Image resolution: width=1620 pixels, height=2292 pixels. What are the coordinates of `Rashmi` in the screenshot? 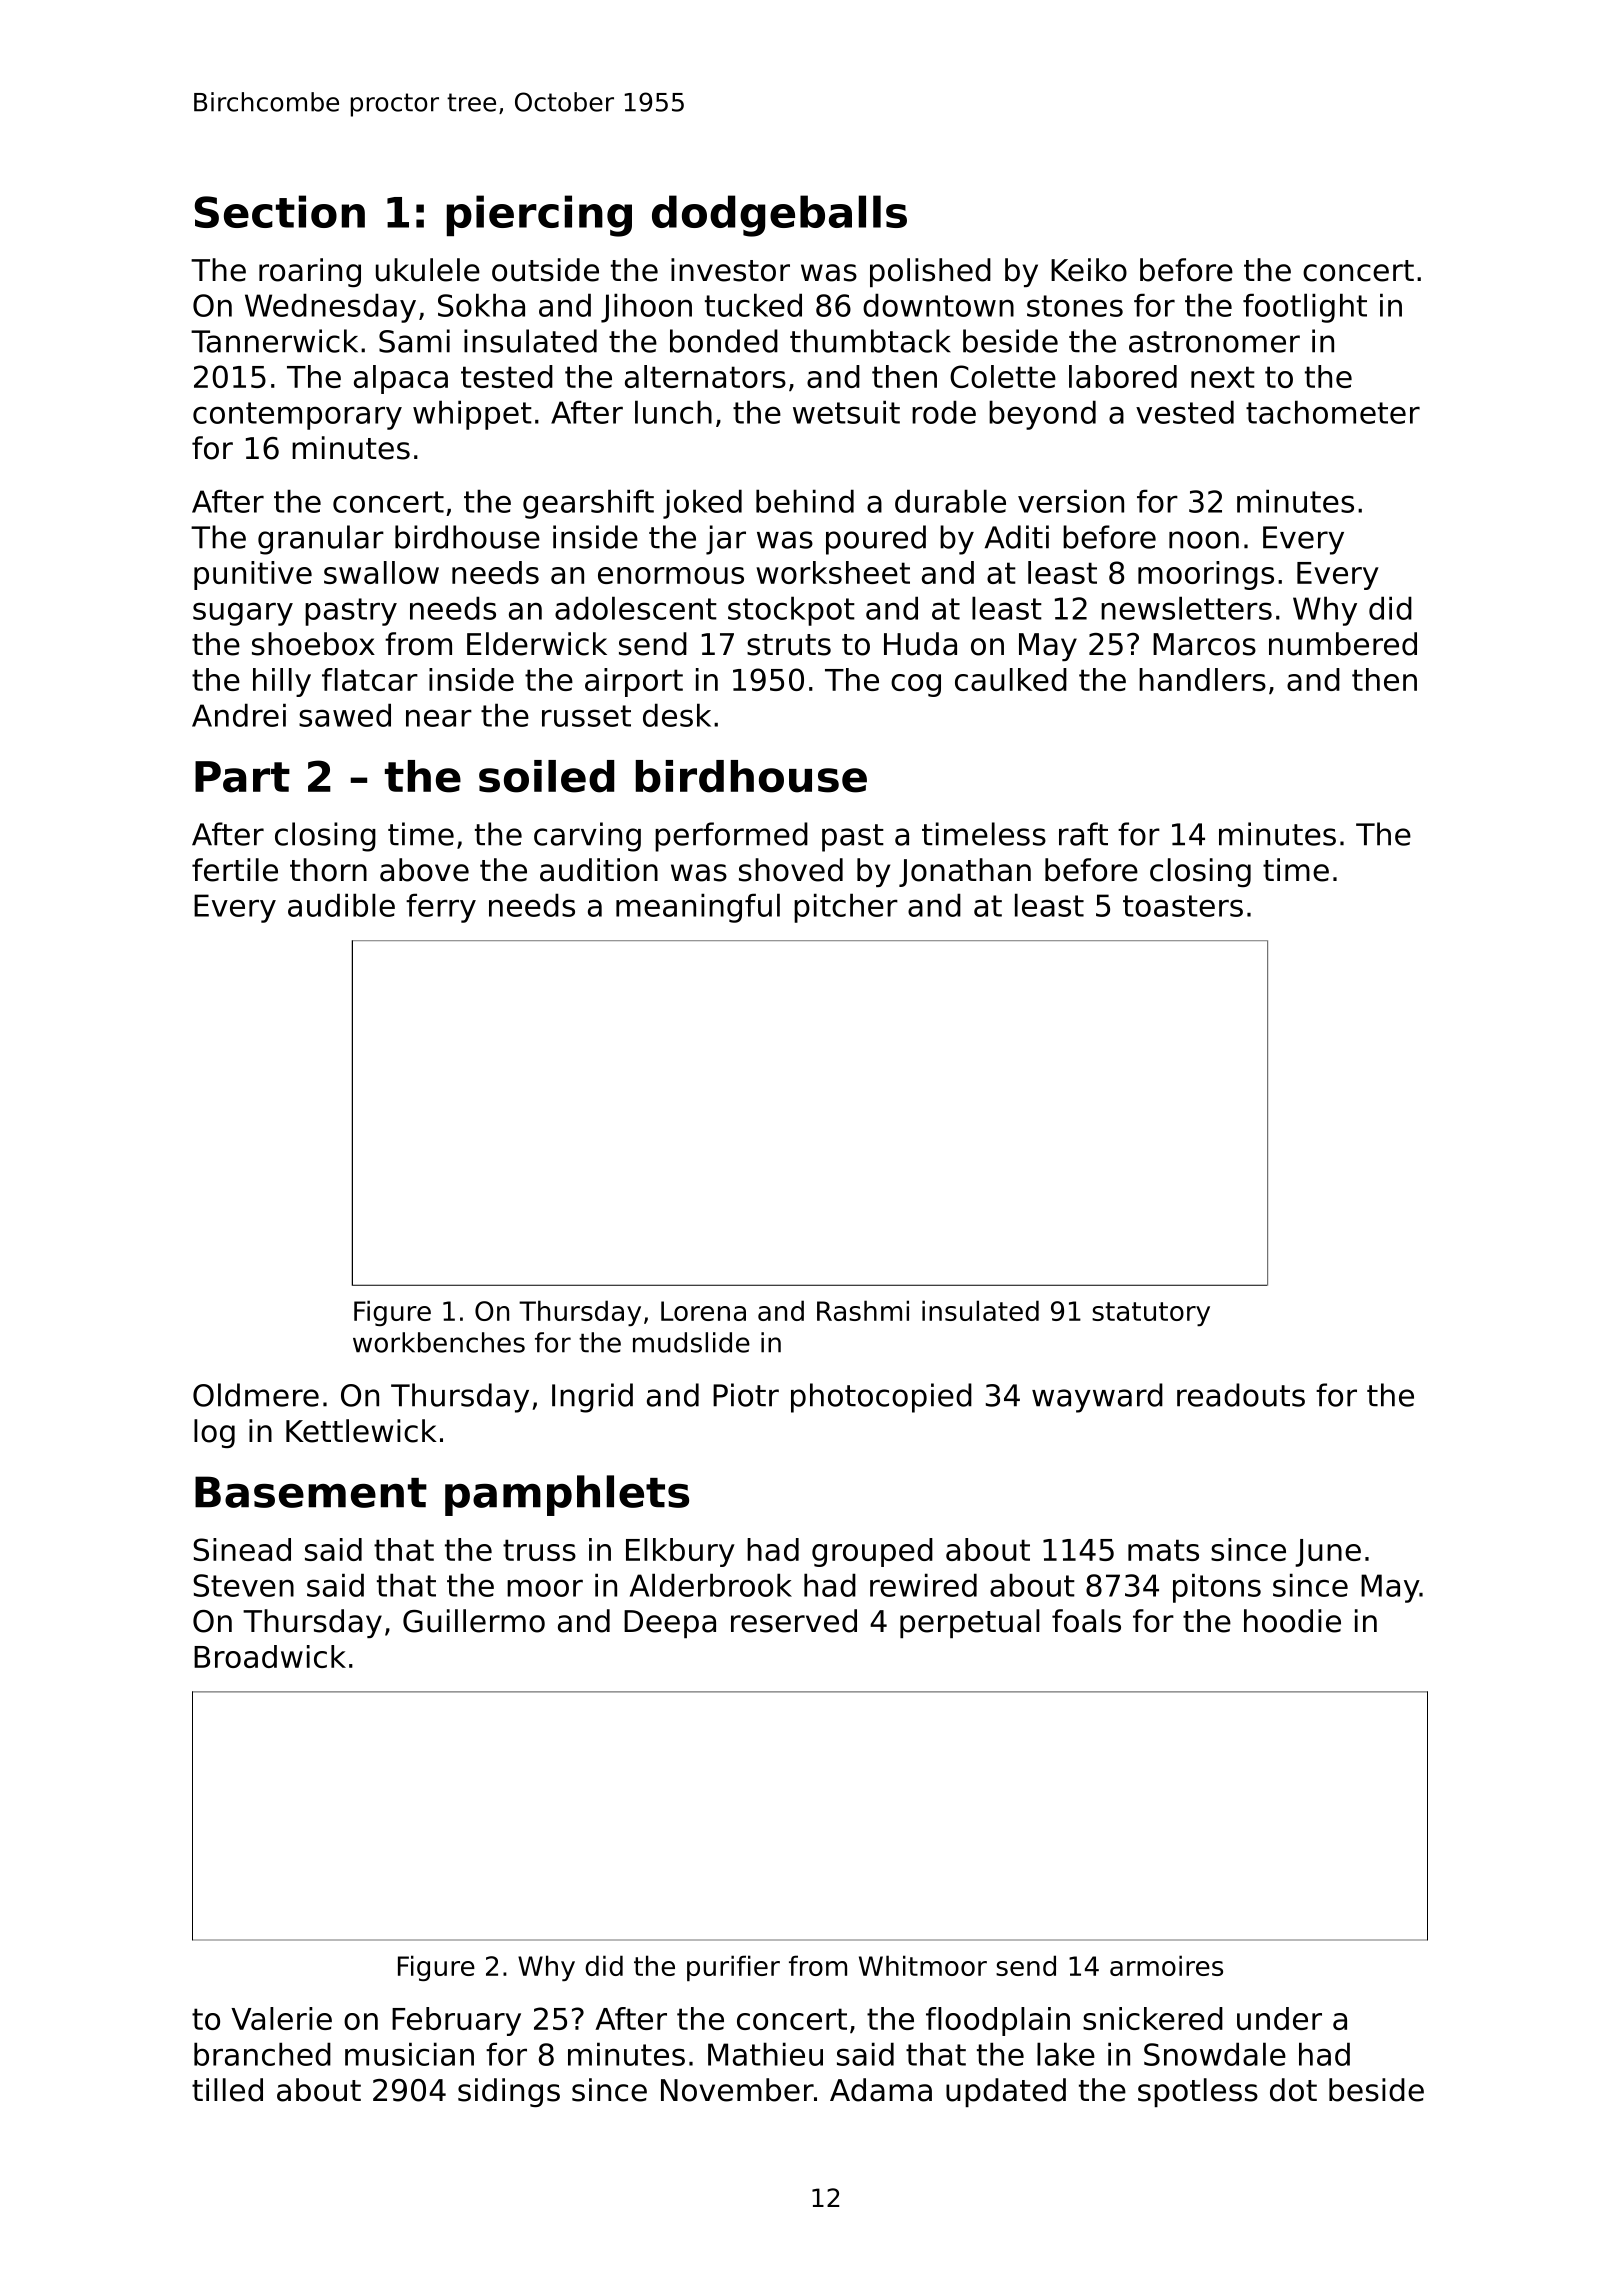 It's located at (863, 1310).
